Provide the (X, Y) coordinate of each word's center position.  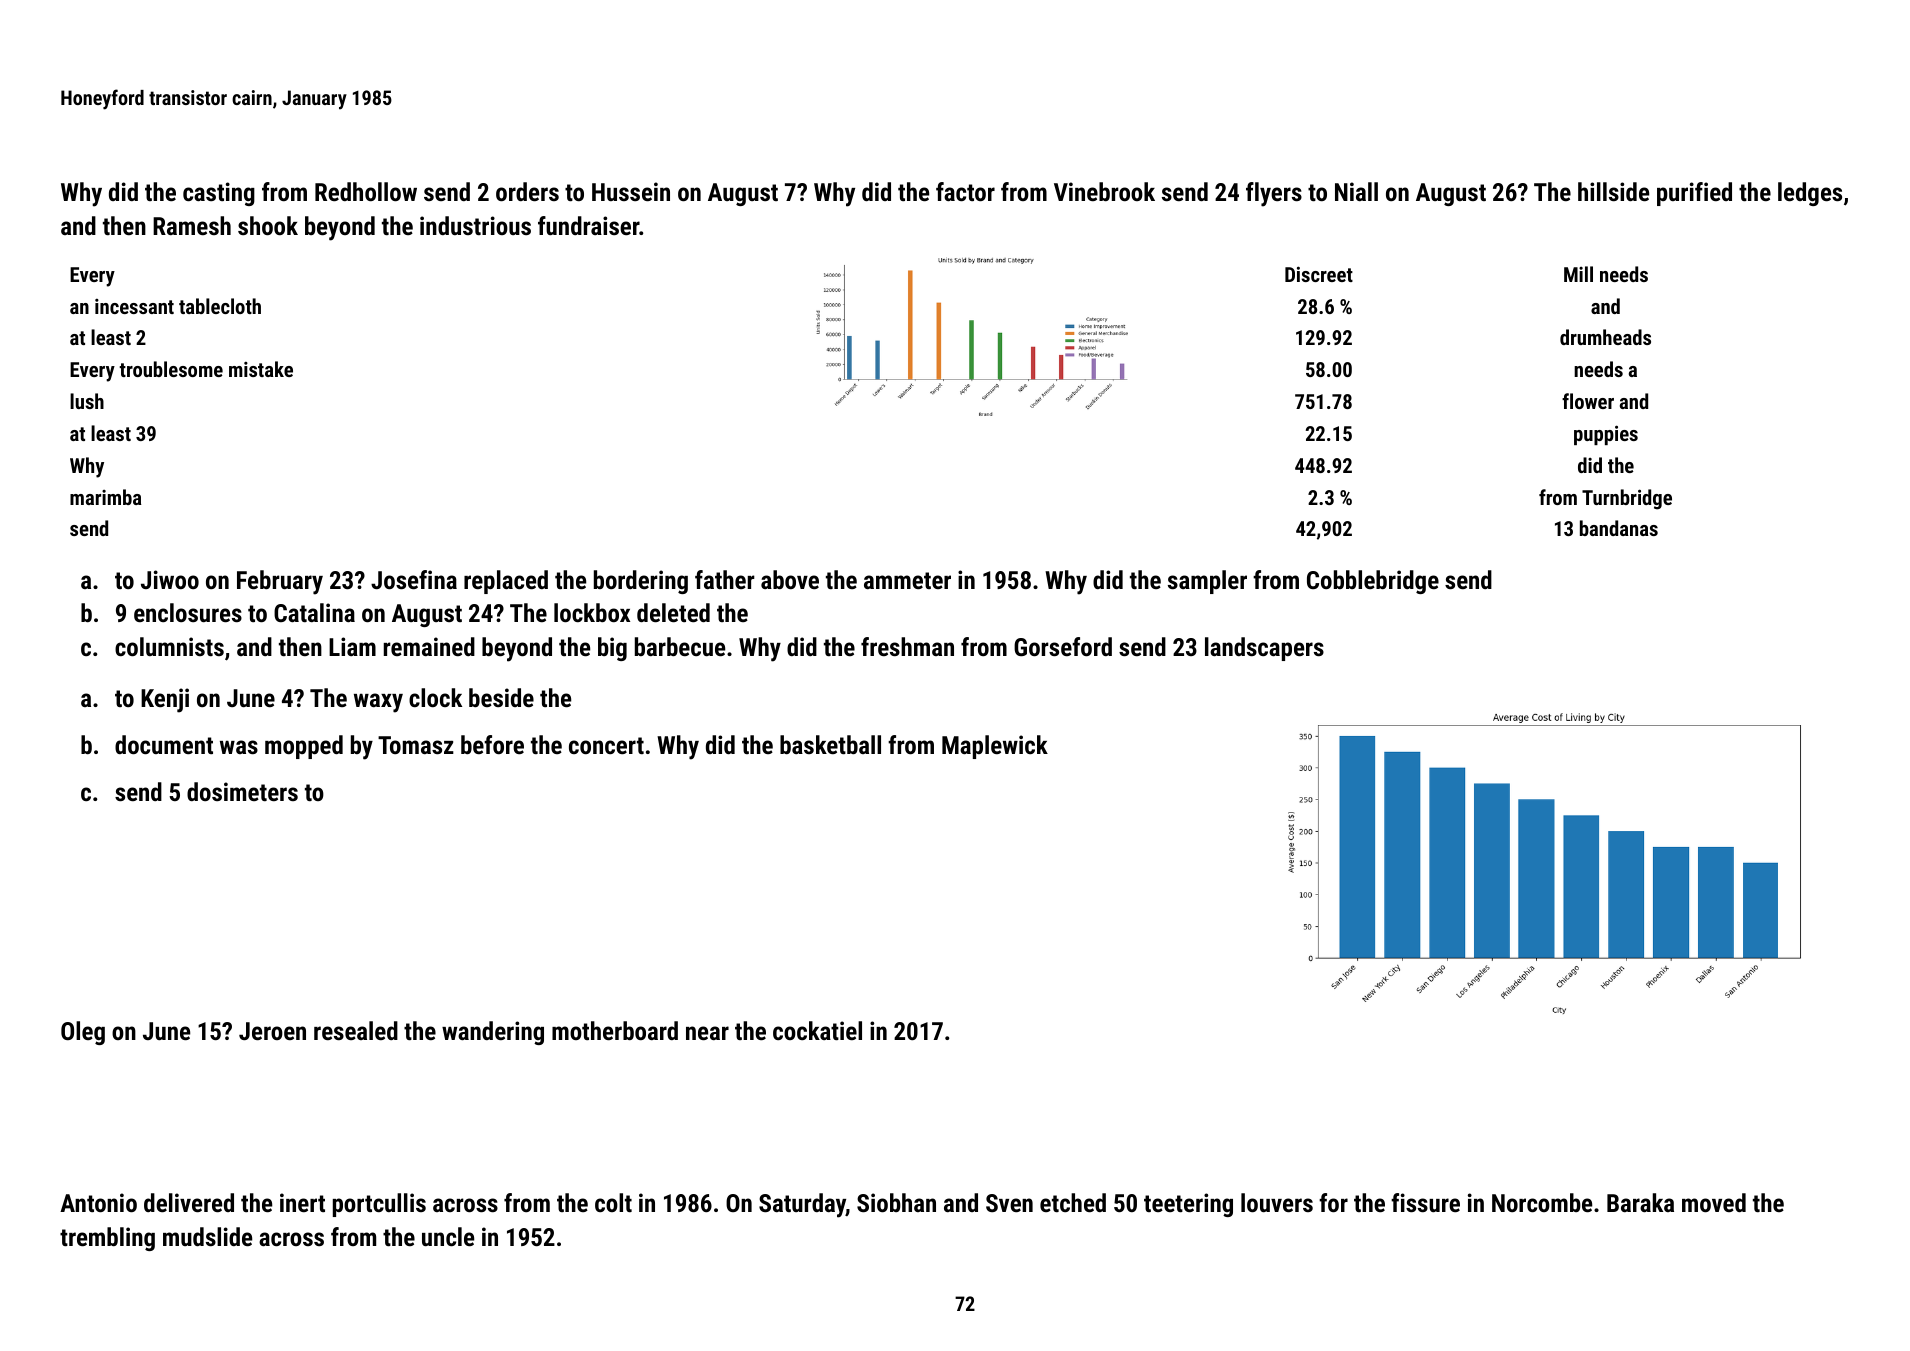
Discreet (1319, 274)
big (612, 649)
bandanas (1619, 528)
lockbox (592, 612)
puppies (1606, 435)
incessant (134, 306)
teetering (1188, 1205)
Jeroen (272, 1031)
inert (302, 1202)
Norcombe (1542, 1202)
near (707, 1033)
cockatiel (817, 1030)
